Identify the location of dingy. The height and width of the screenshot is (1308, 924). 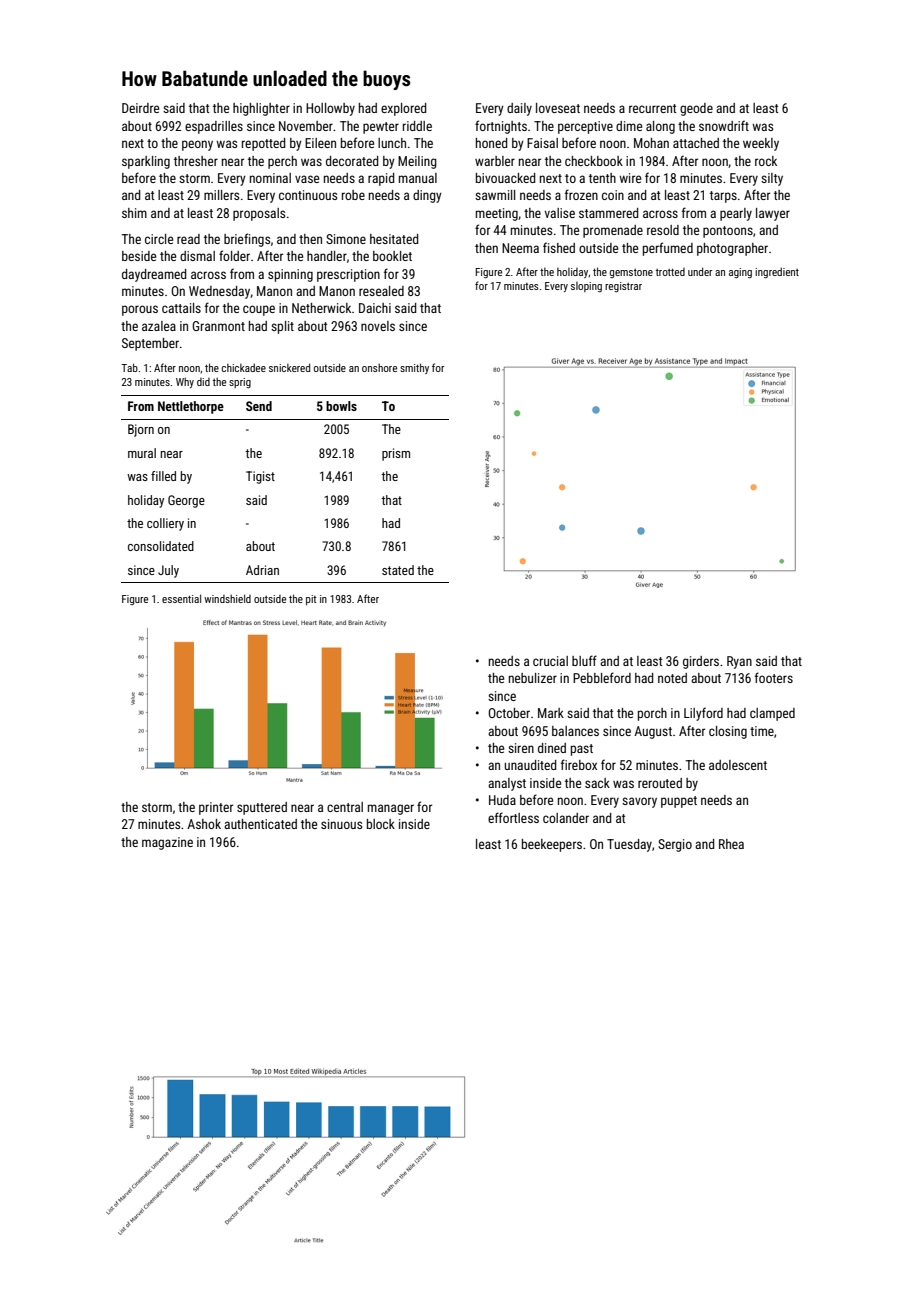
(427, 196).
